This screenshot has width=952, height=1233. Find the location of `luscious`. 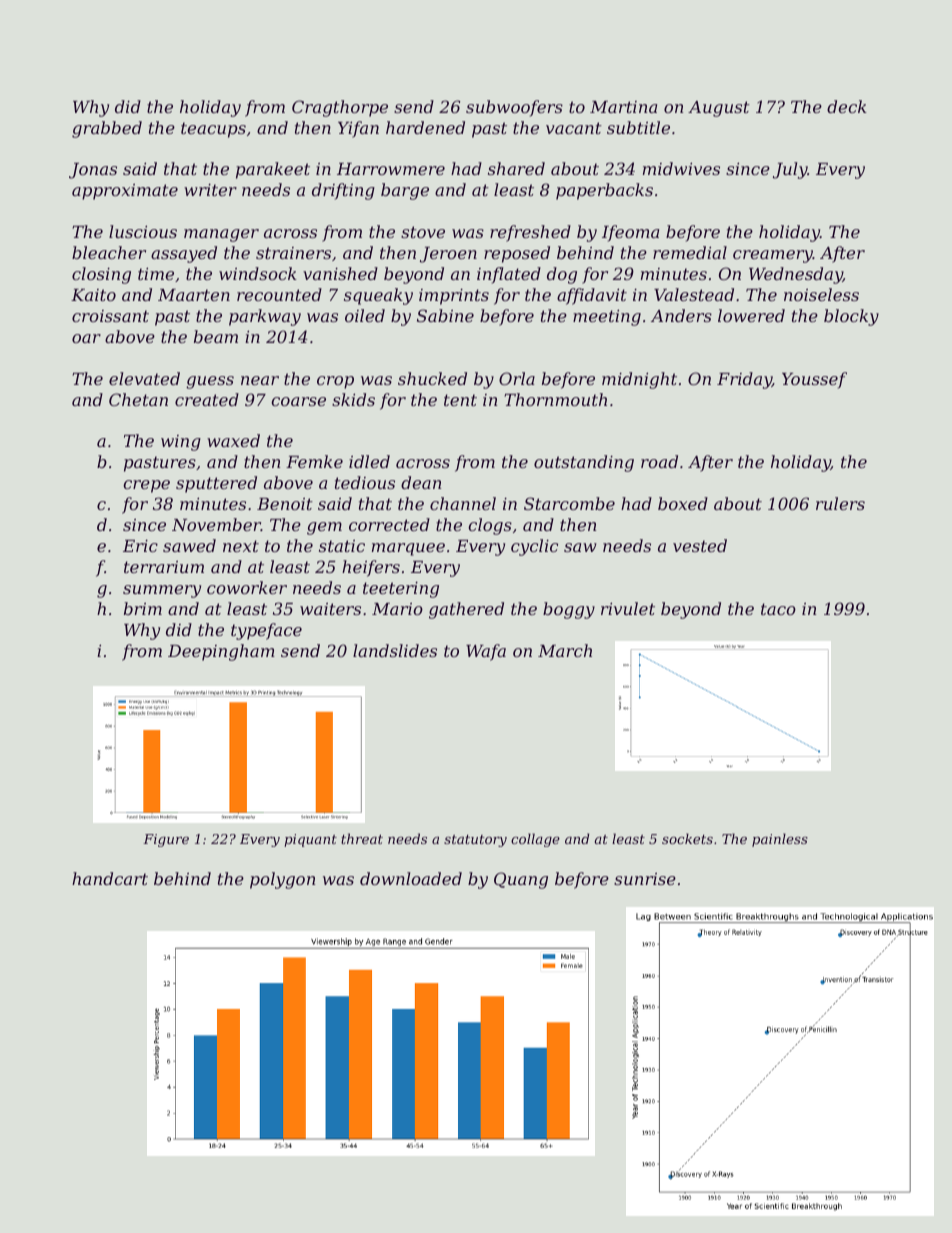

luscious is located at coordinates (143, 231).
